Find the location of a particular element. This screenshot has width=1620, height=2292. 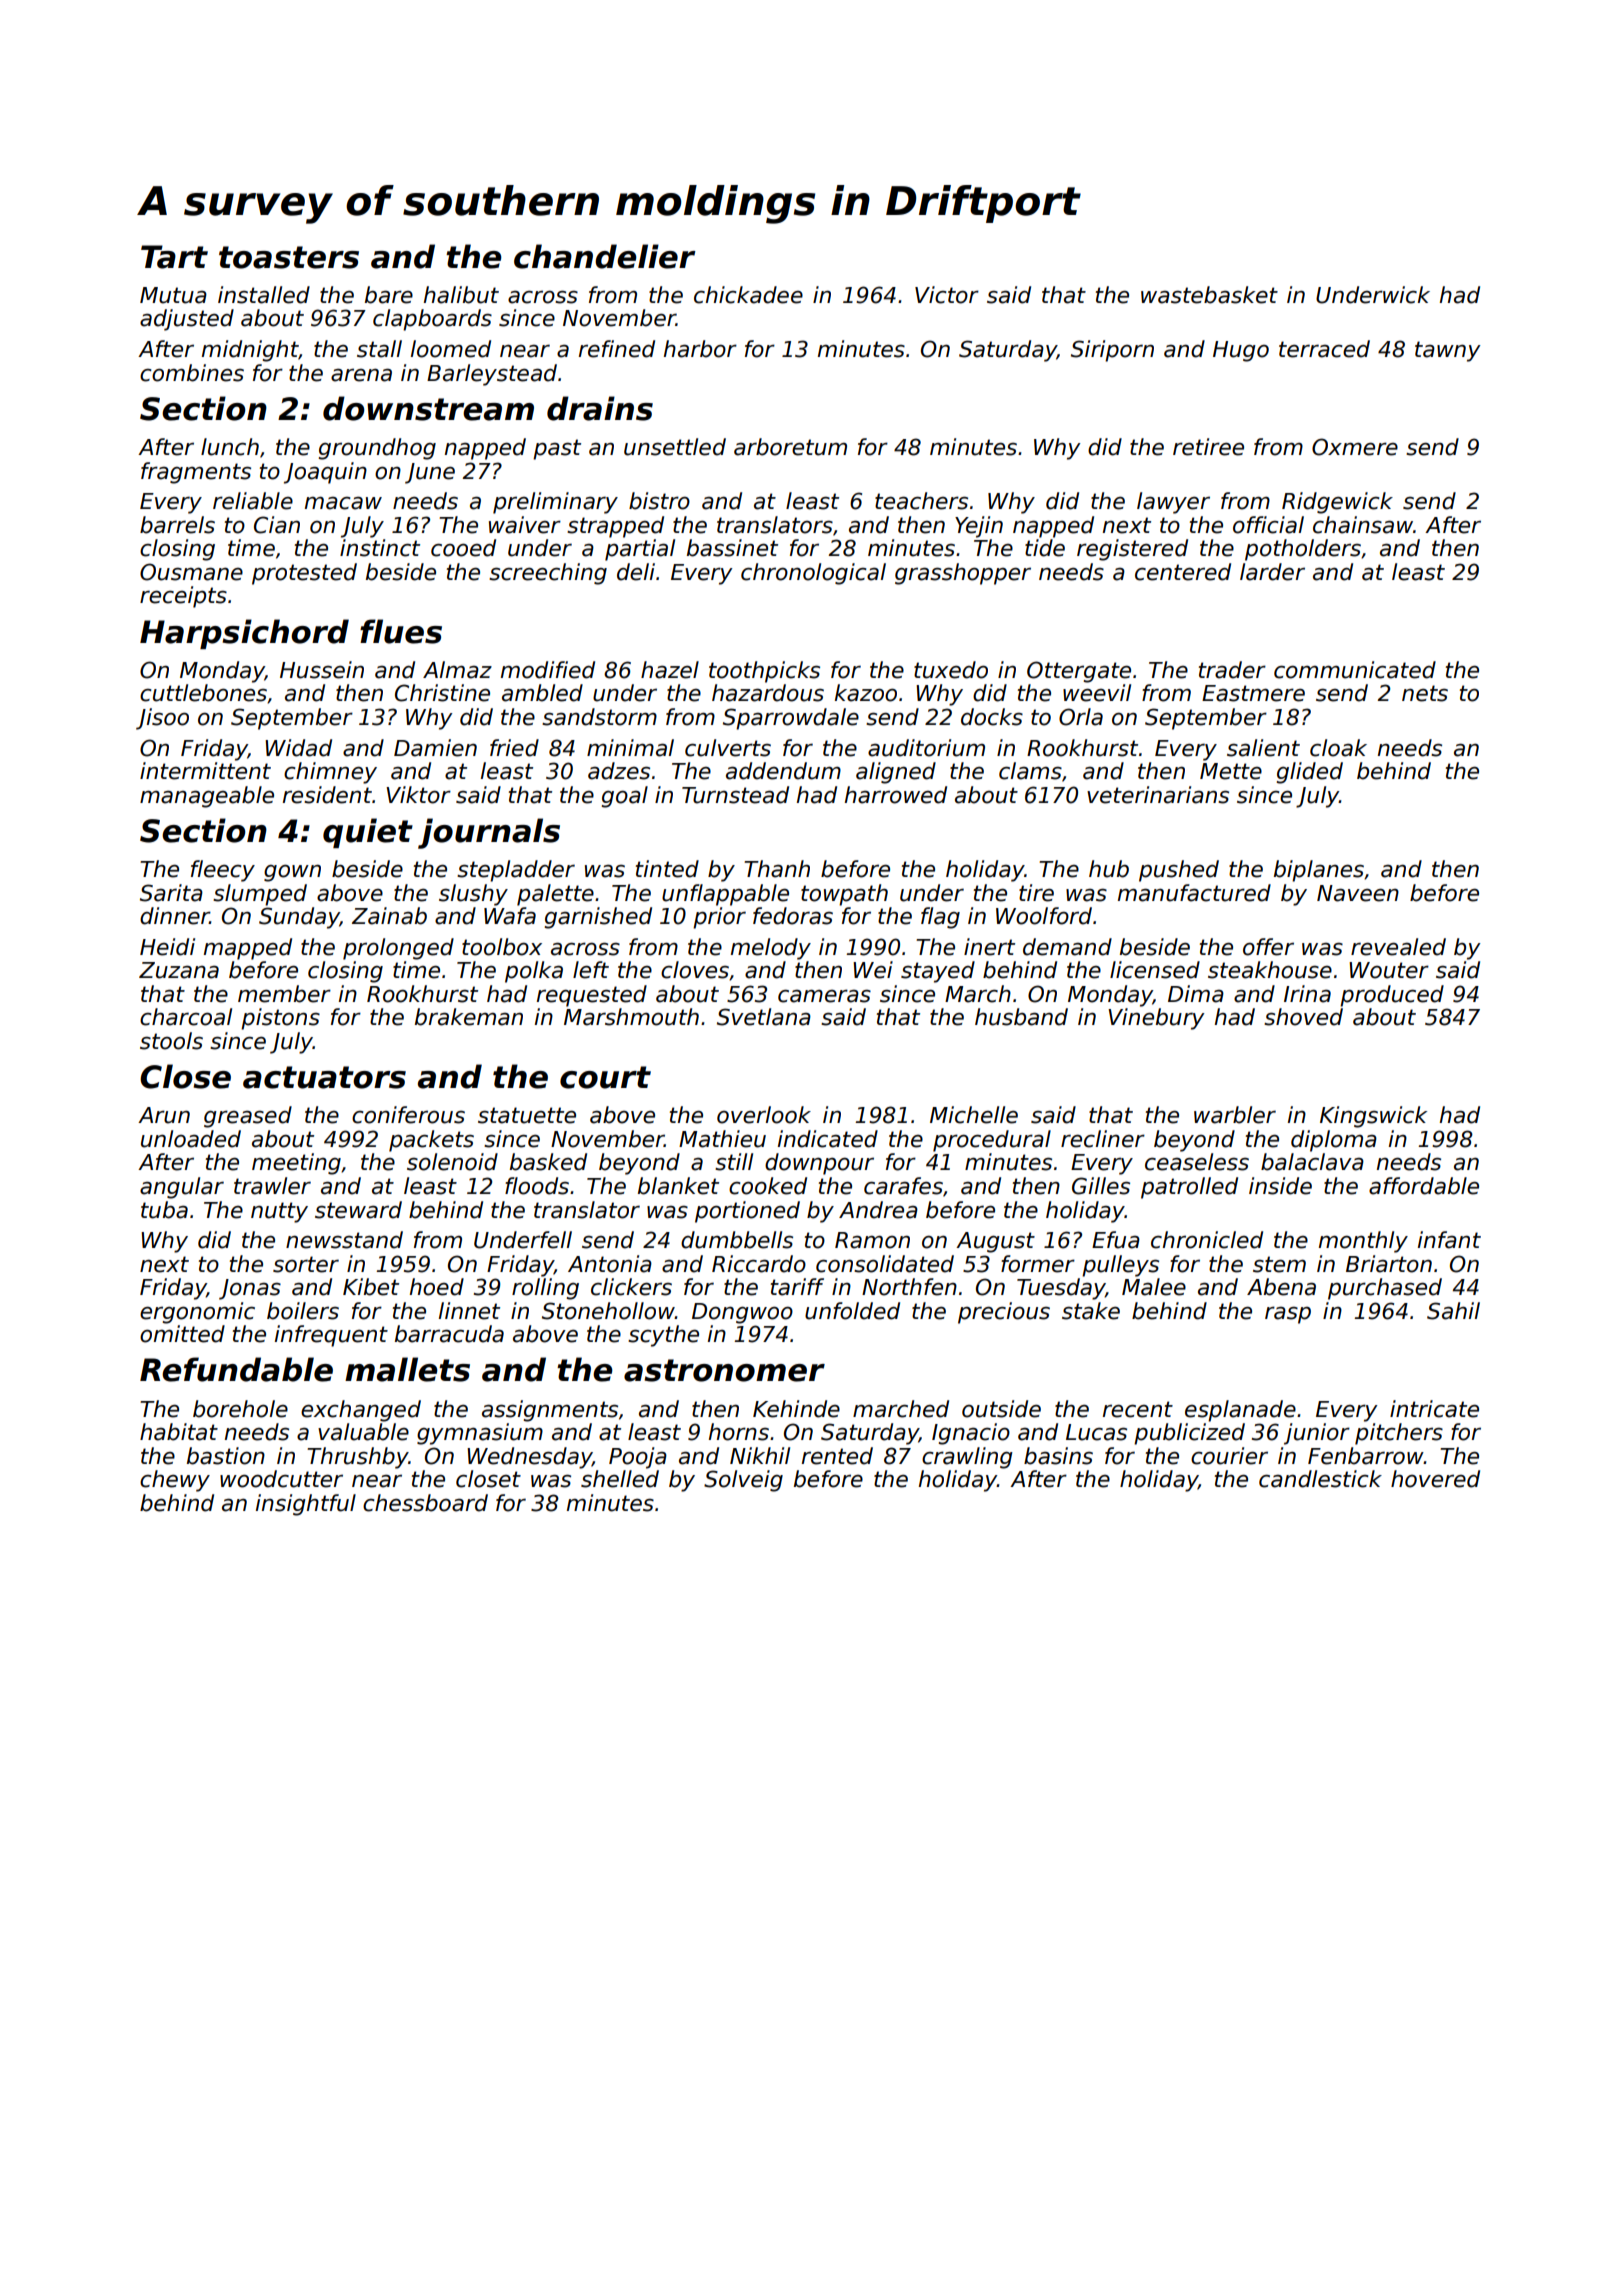

midnight is located at coordinates (250, 351).
